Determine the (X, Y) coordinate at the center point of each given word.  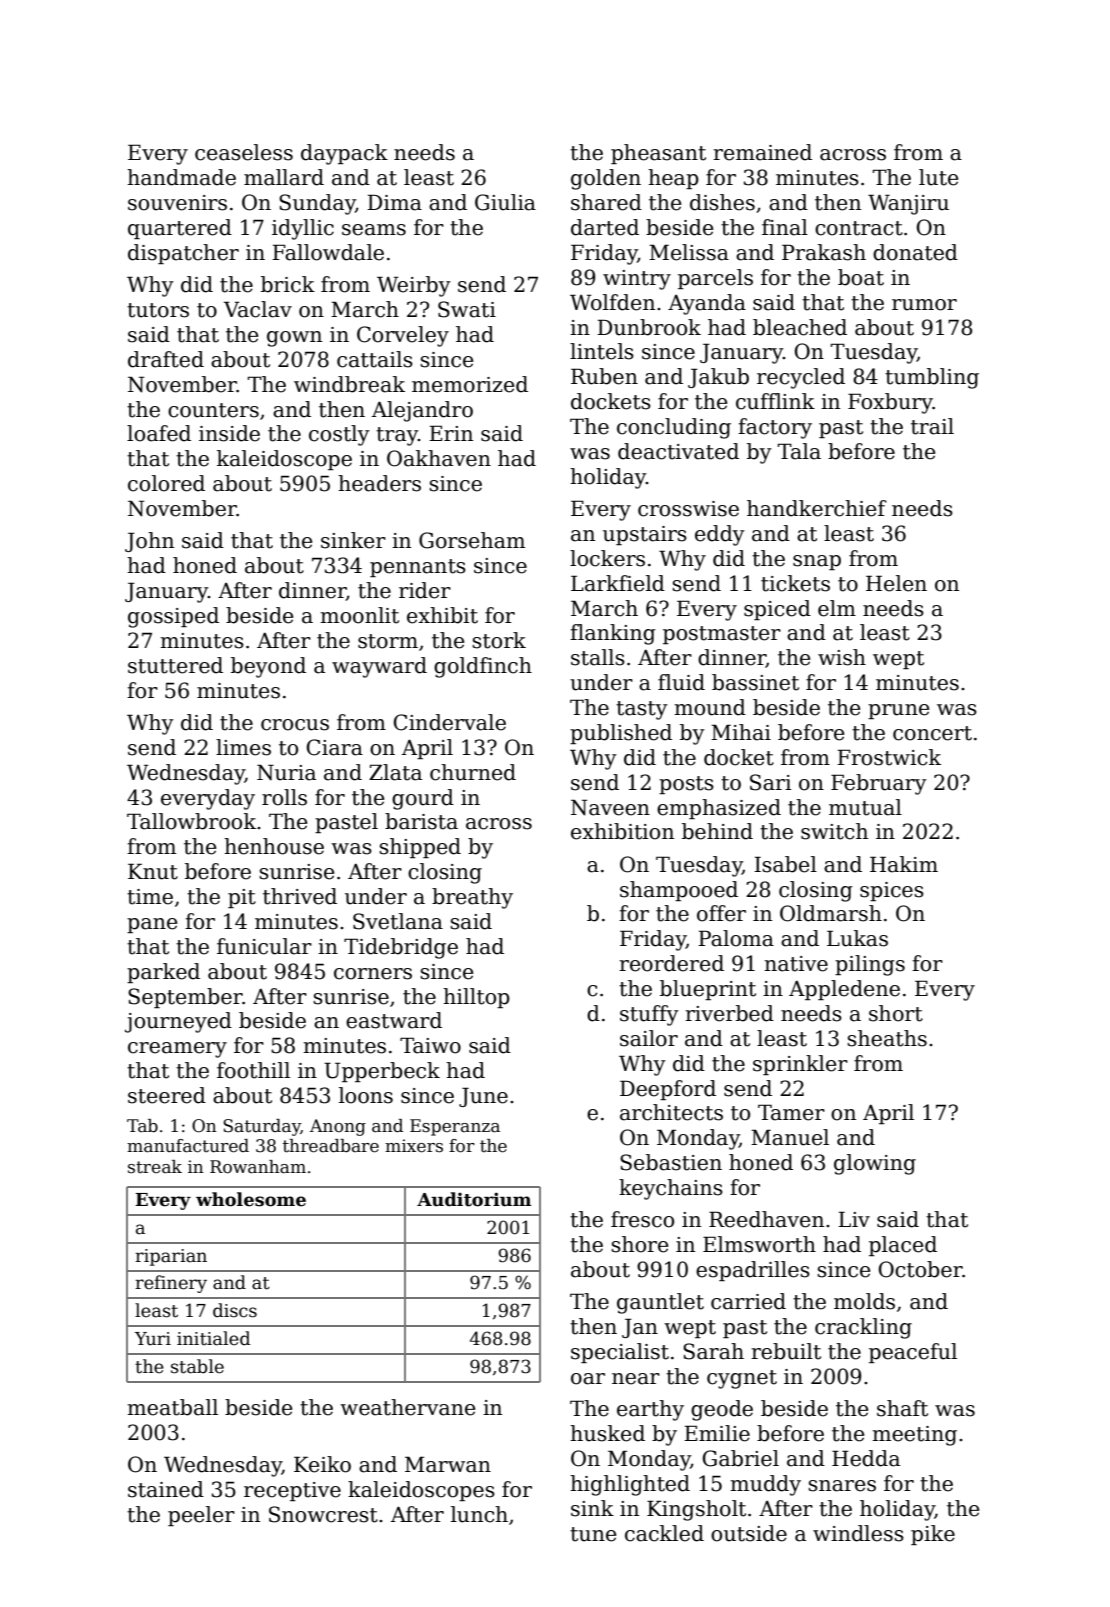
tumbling (932, 378)
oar (588, 1379)
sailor (649, 1038)
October (921, 1269)
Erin (451, 433)
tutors (158, 310)
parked (163, 973)
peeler (201, 1516)
